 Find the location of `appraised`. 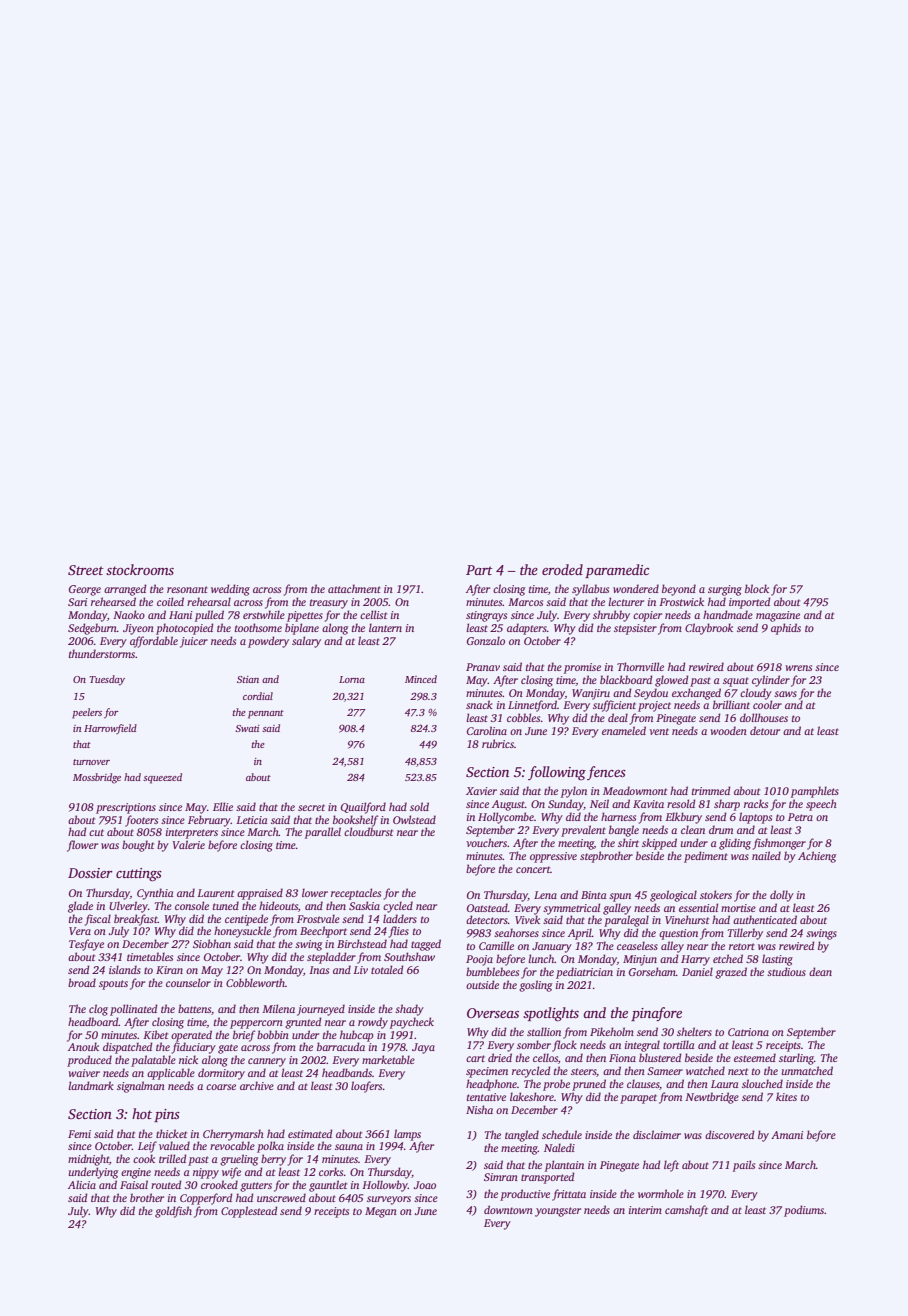

appraised is located at coordinates (260, 894).
